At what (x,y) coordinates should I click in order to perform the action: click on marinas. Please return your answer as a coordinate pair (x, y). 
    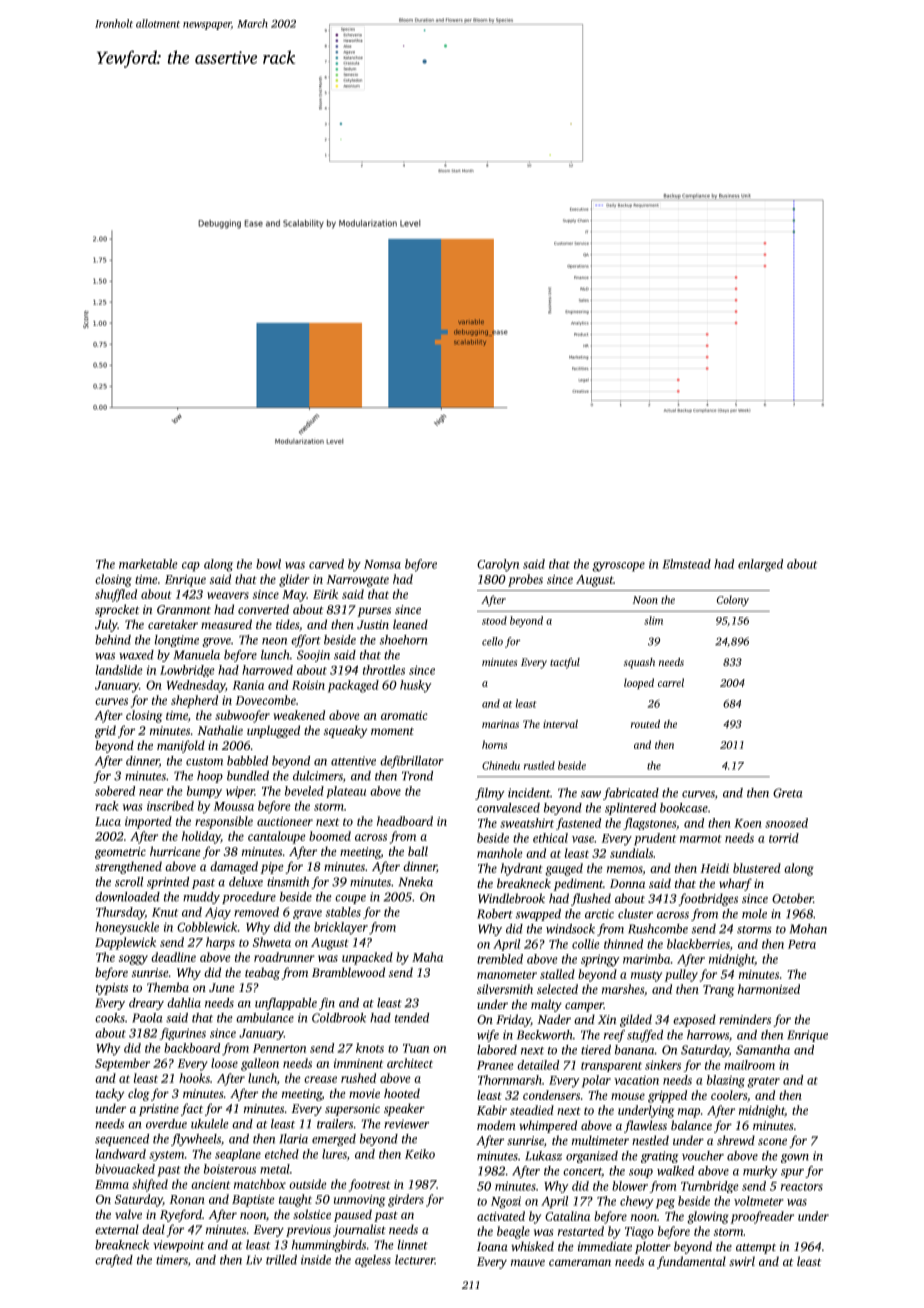
    Looking at the image, I should click on (500, 724).
